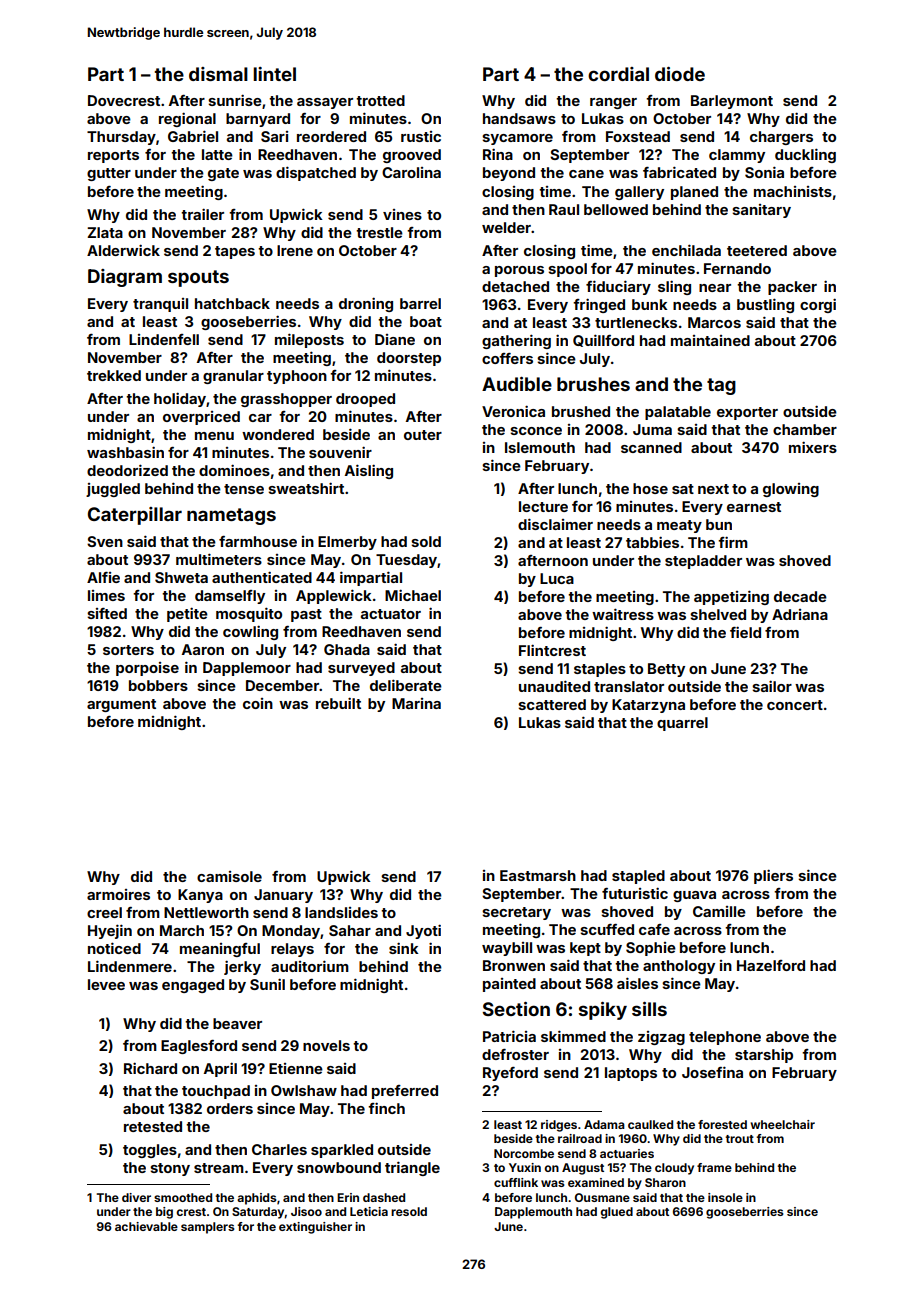 This document has width=924, height=1308. Describe the element at coordinates (121, 705) in the document. I see `argument` at that location.
